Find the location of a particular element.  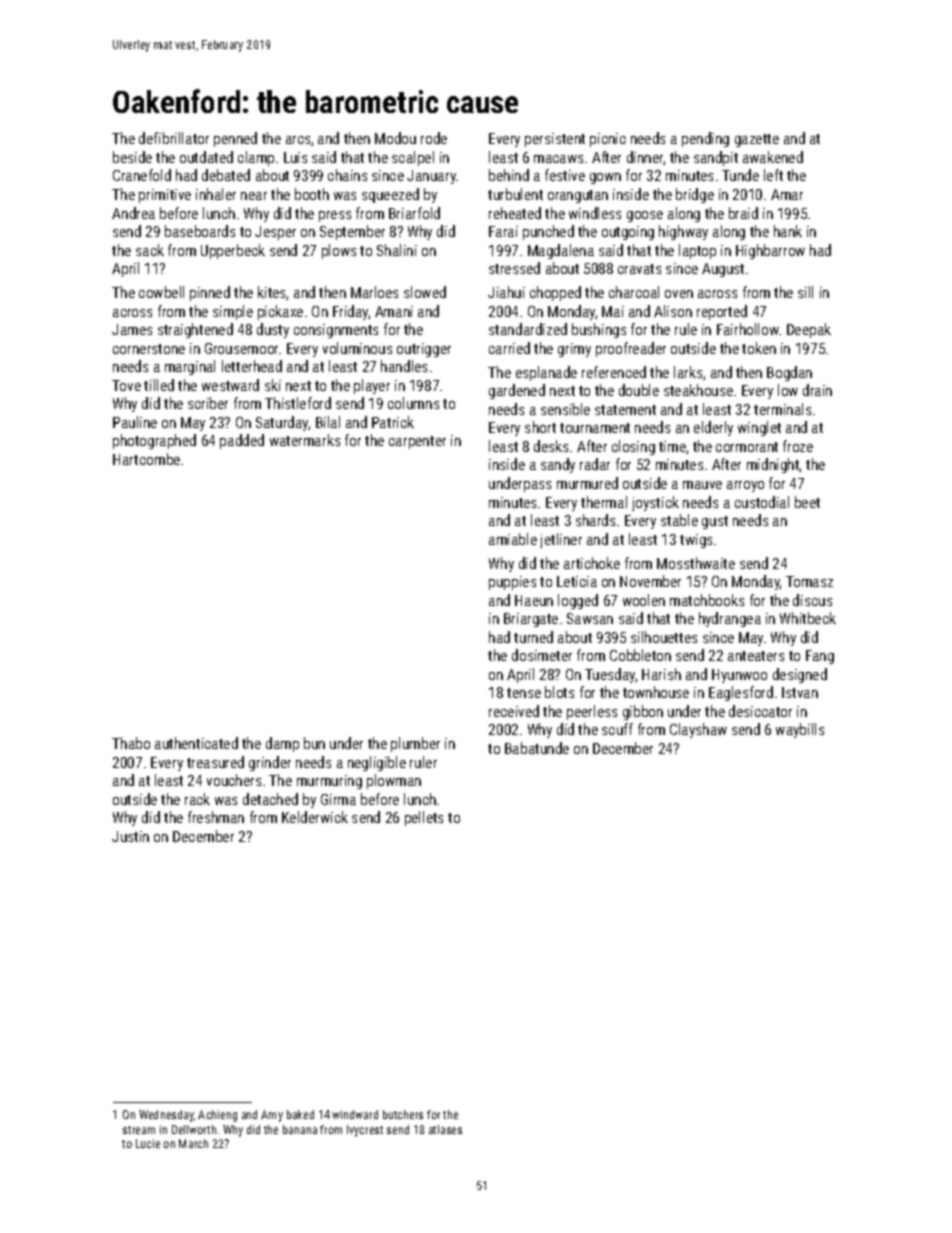

Magdalena is located at coordinates (561, 251).
